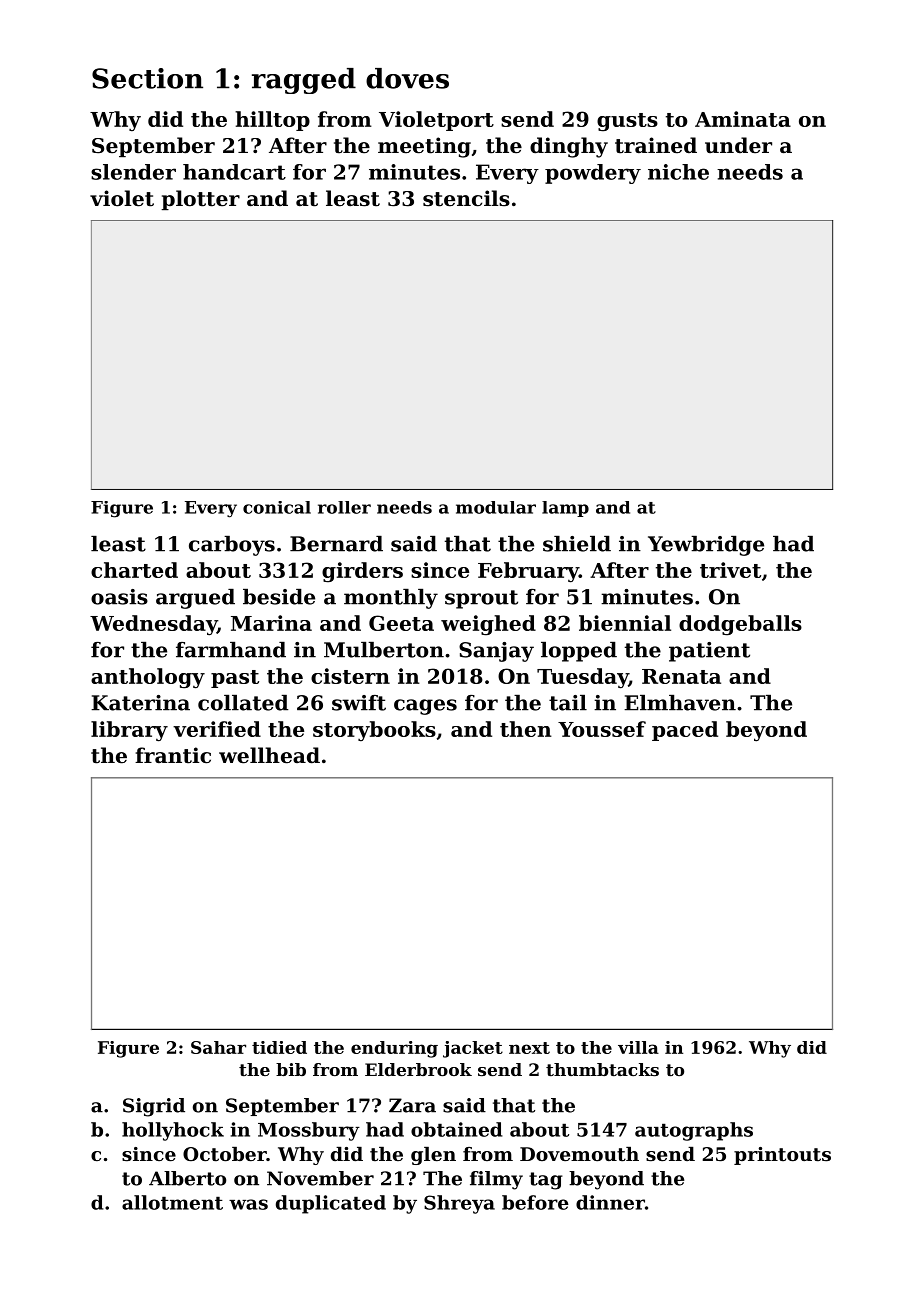  I want to click on biennial, so click(625, 623).
